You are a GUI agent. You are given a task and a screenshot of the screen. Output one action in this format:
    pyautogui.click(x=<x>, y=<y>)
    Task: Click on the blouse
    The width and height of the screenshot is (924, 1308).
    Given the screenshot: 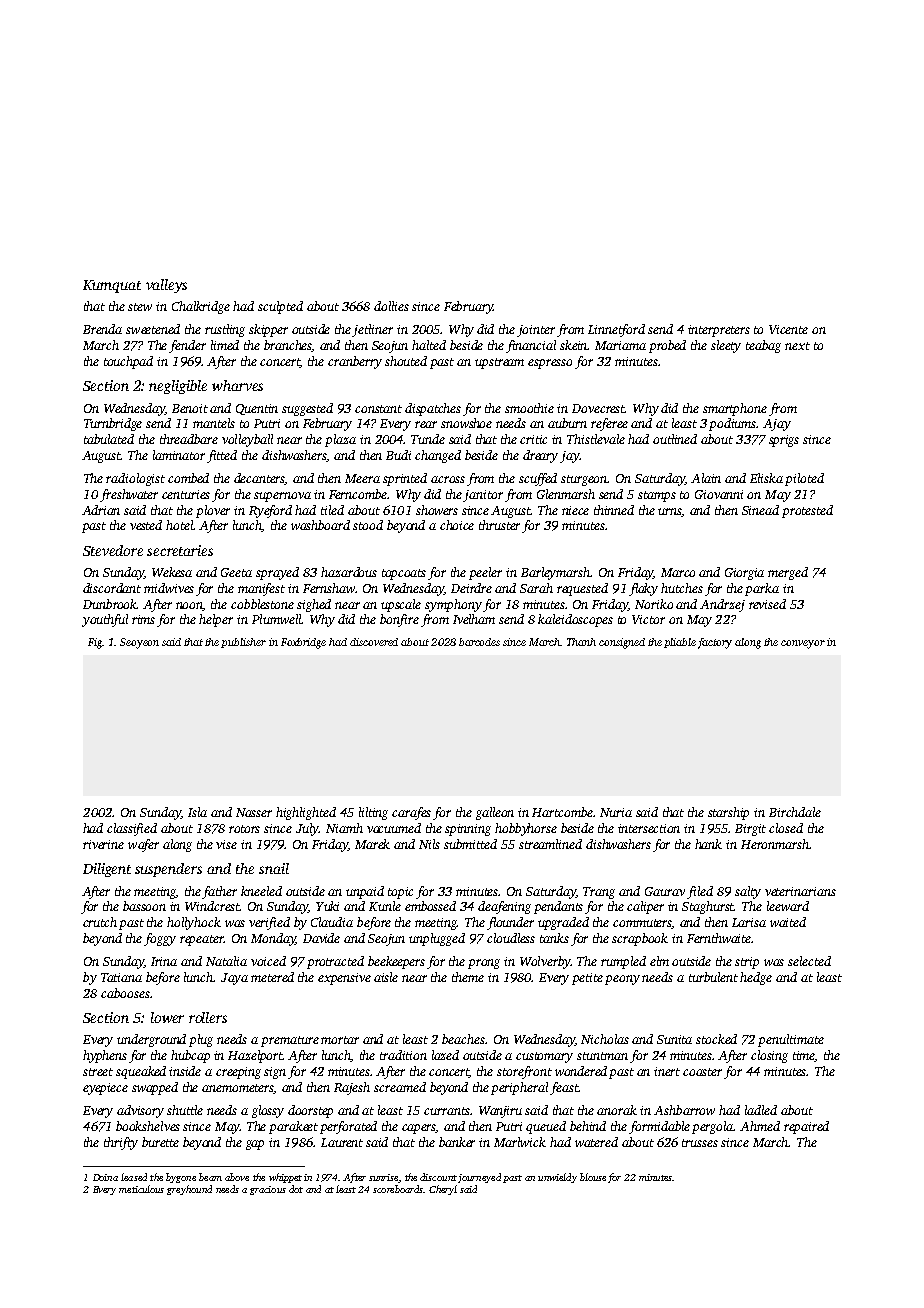 What is the action you would take?
    pyautogui.click(x=593, y=1177)
